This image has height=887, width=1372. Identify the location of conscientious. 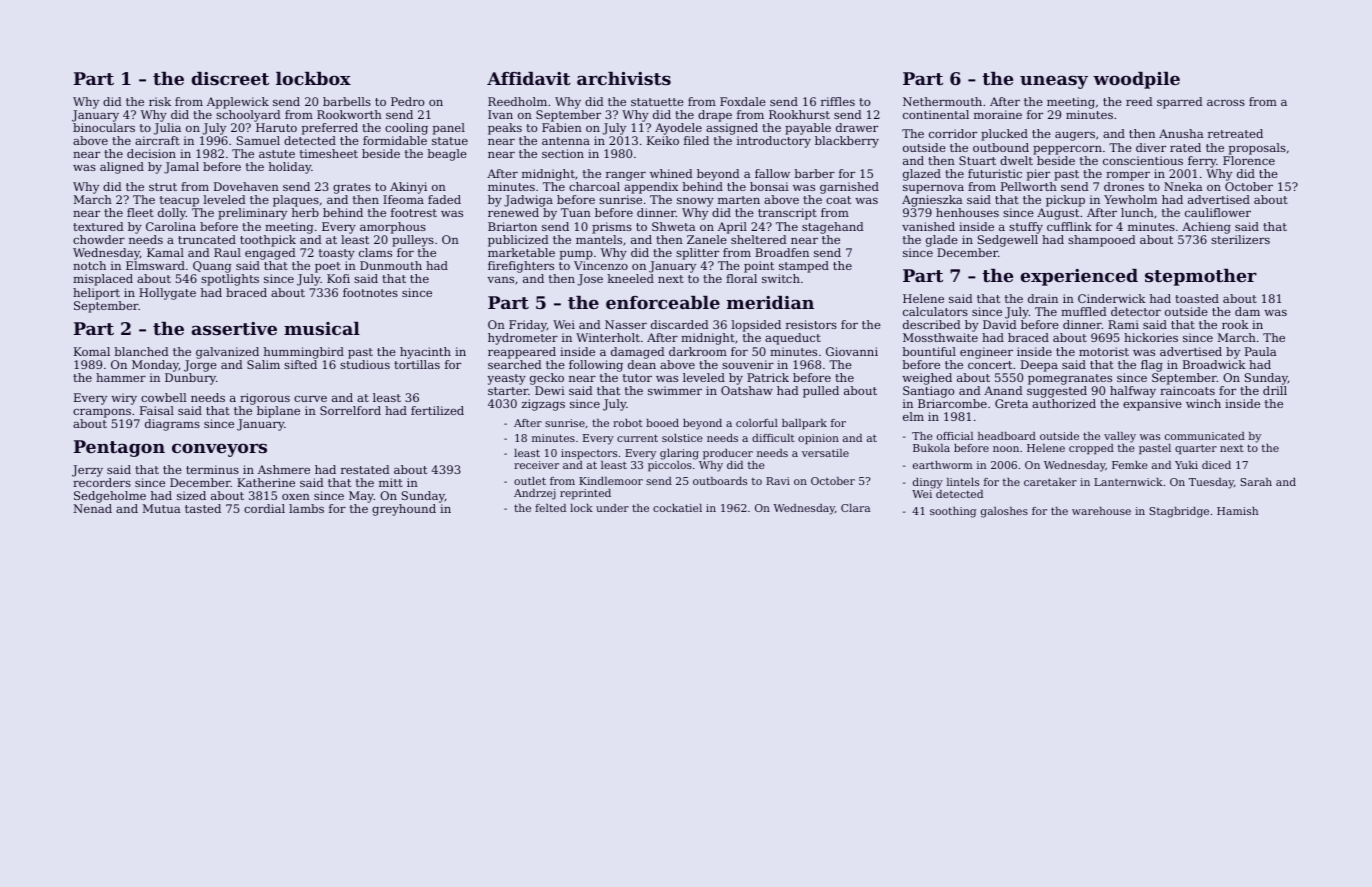
(1143, 160).
